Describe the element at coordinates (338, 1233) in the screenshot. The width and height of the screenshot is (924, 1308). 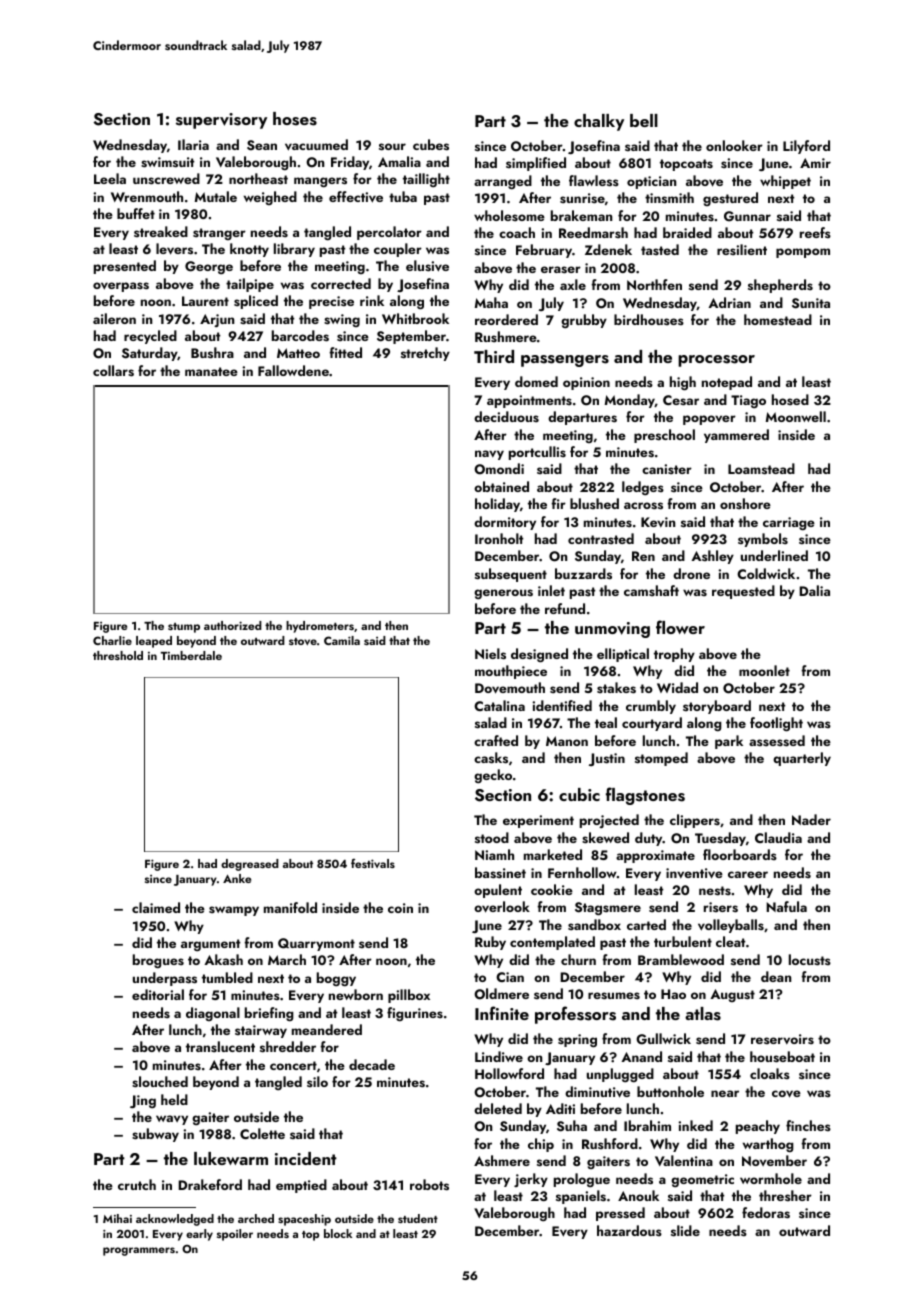
I see `block` at that location.
